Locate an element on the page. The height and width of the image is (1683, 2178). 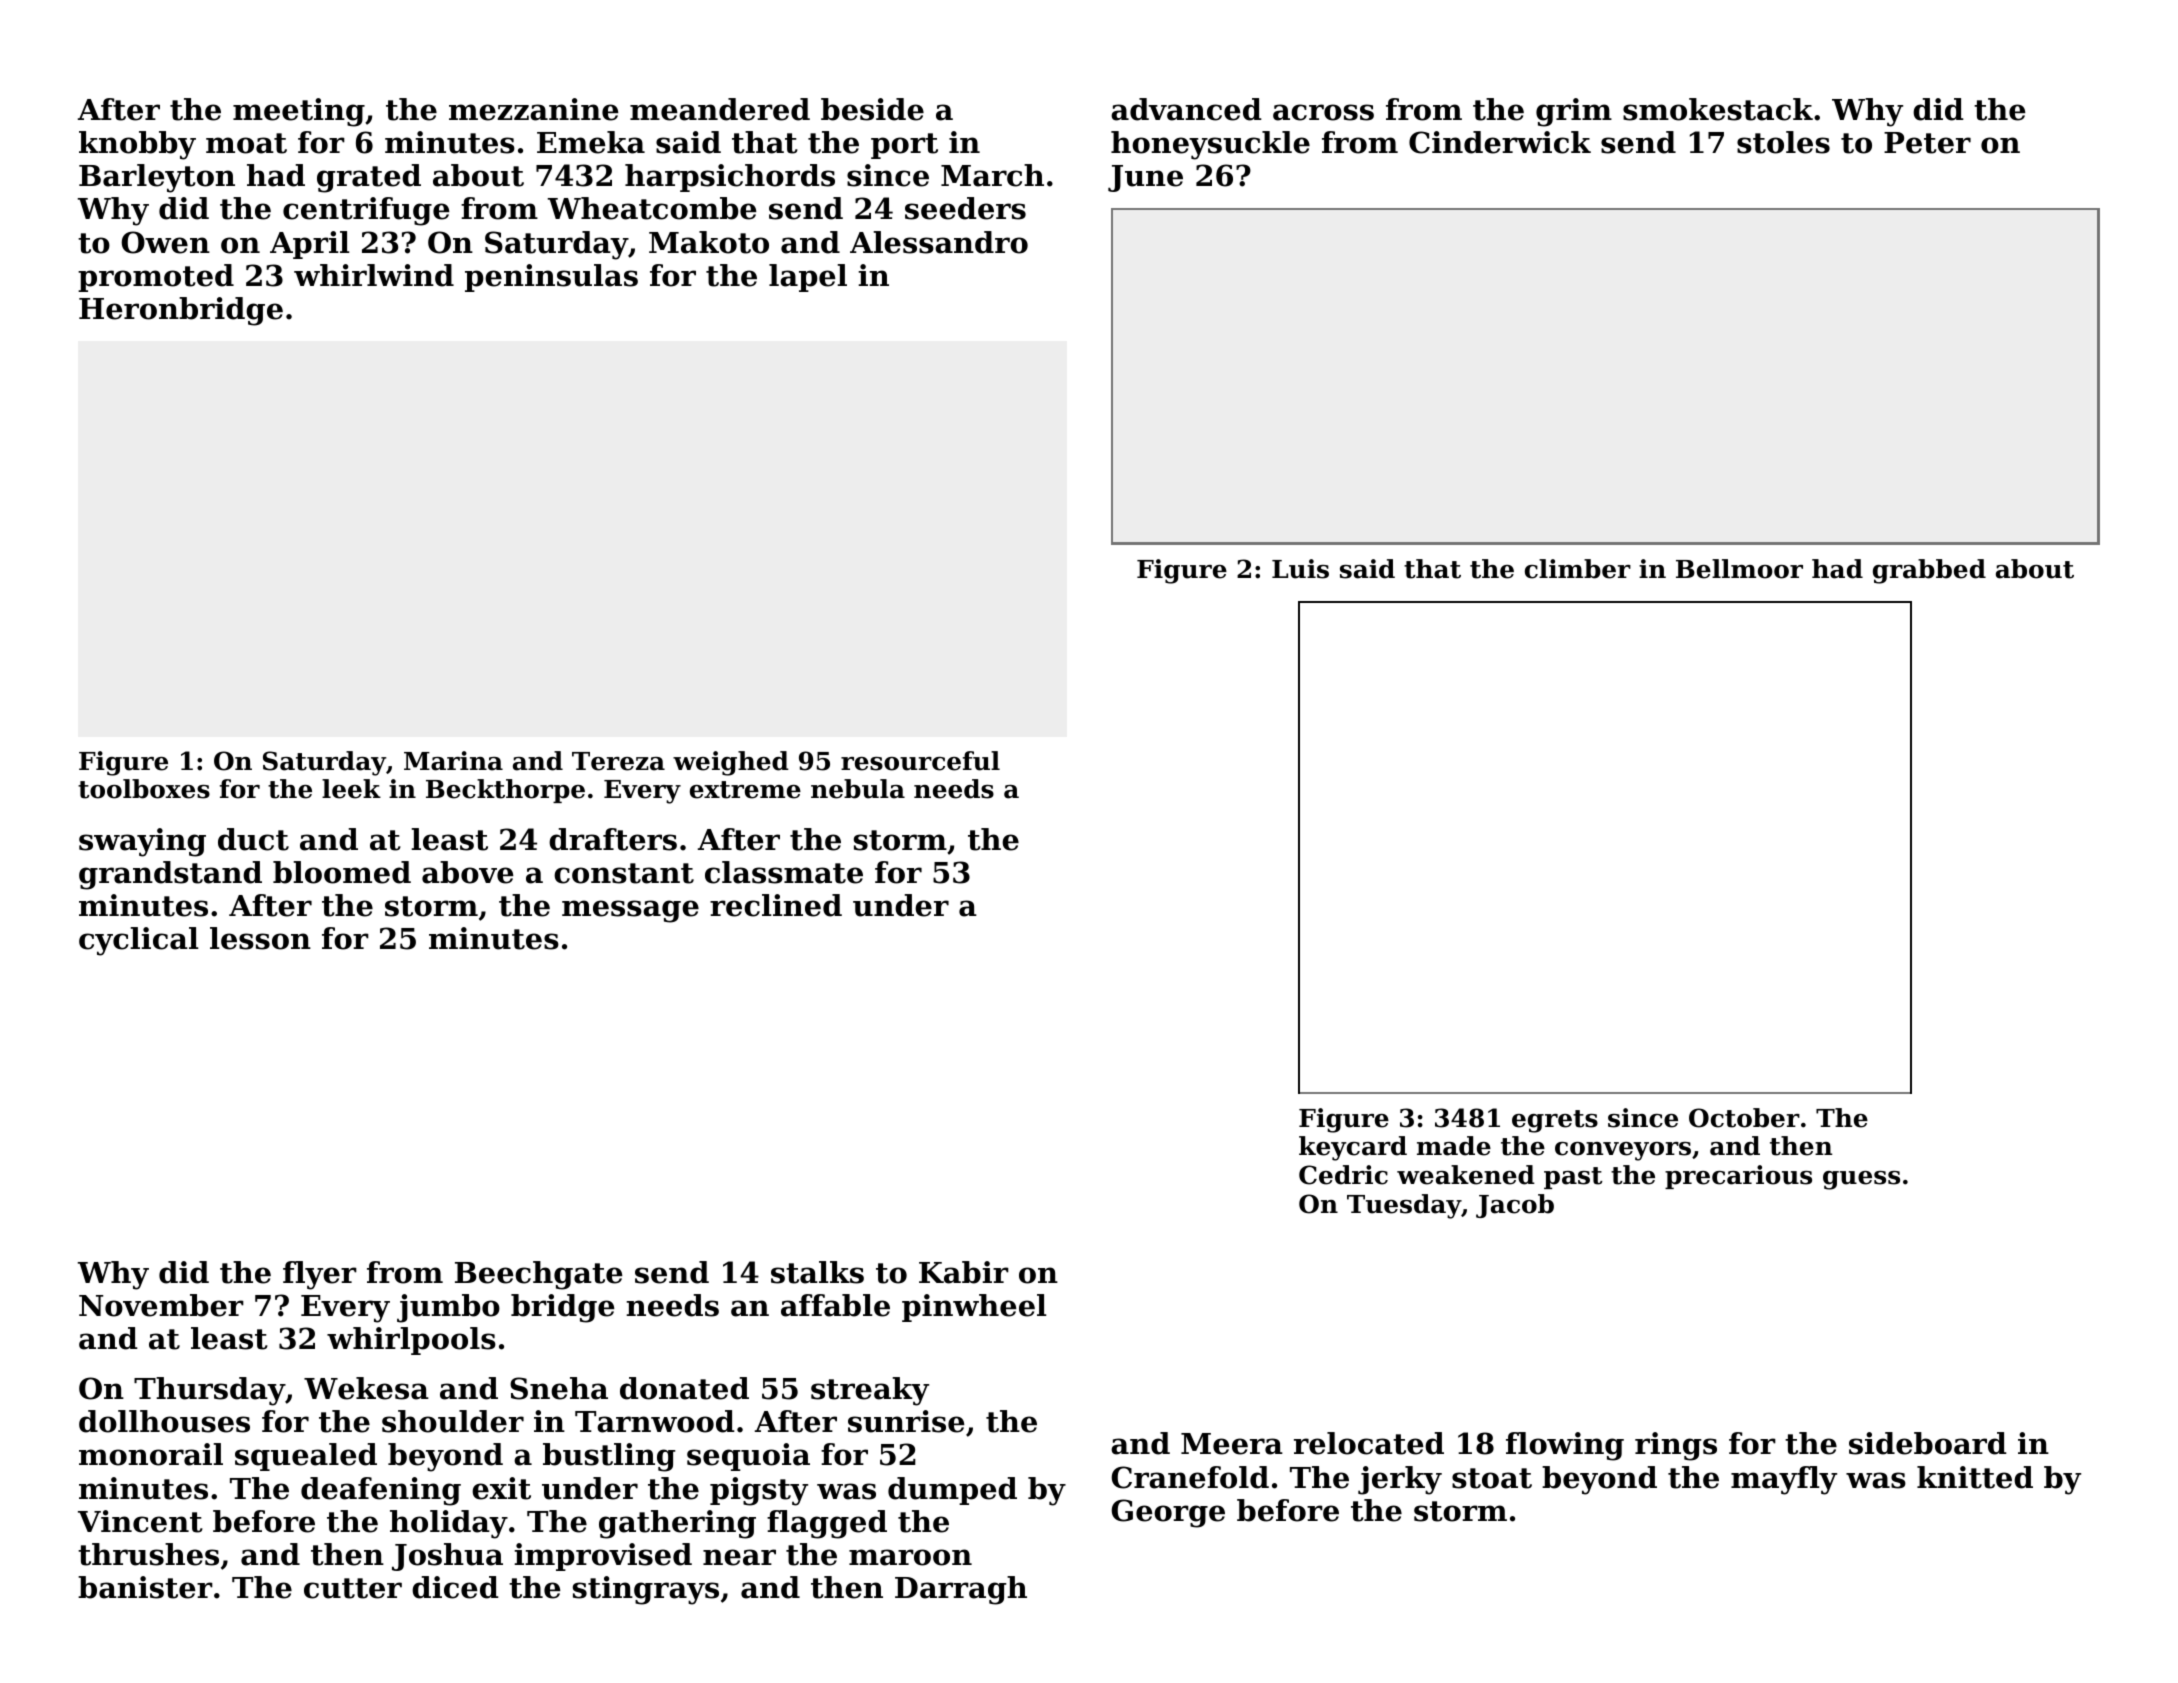
Sneha is located at coordinates (559, 1388).
